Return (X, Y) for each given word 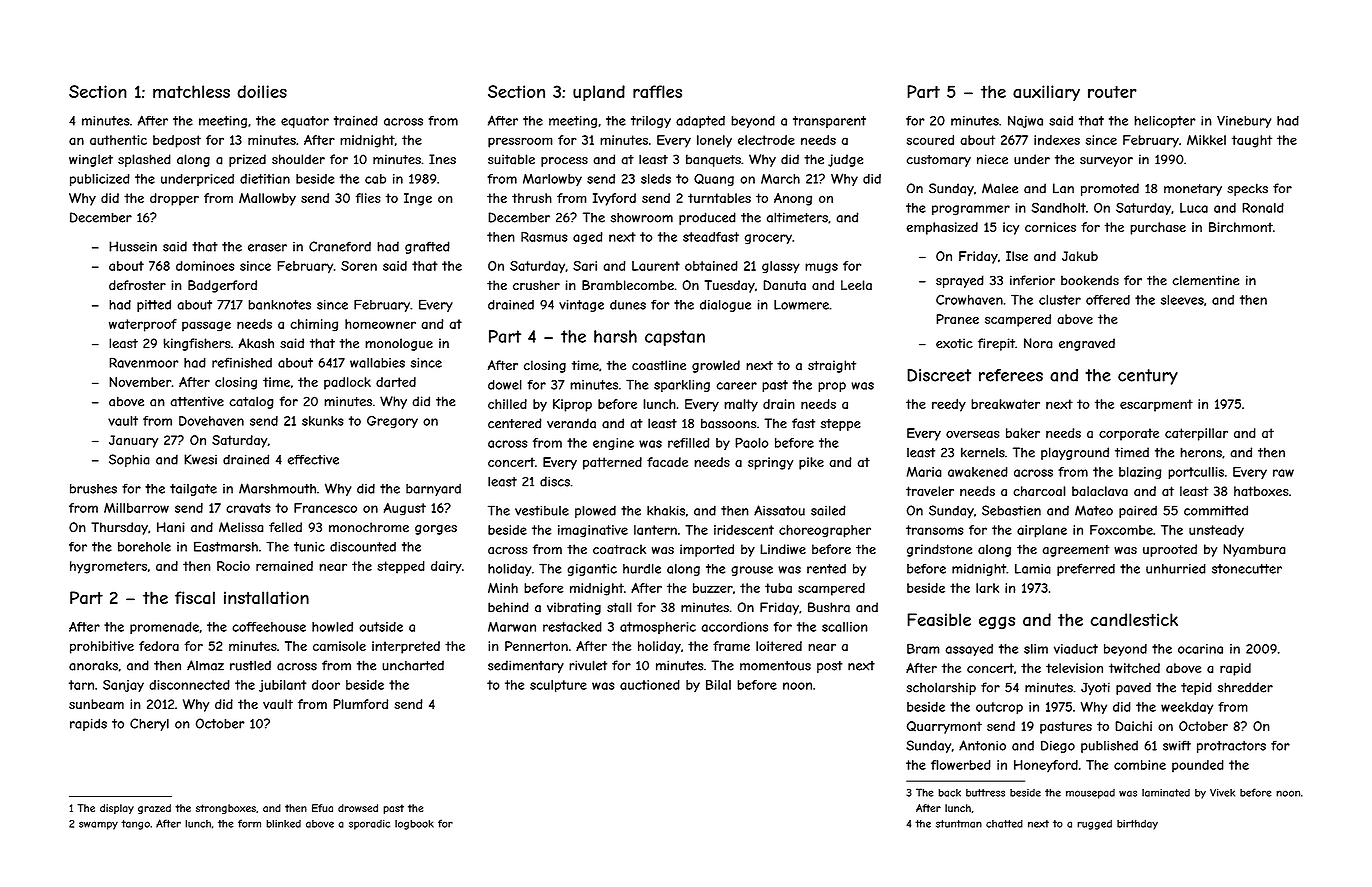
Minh (503, 588)
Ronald (1263, 207)
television (1074, 668)
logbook (414, 825)
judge (845, 160)
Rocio (233, 566)
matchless (191, 91)
